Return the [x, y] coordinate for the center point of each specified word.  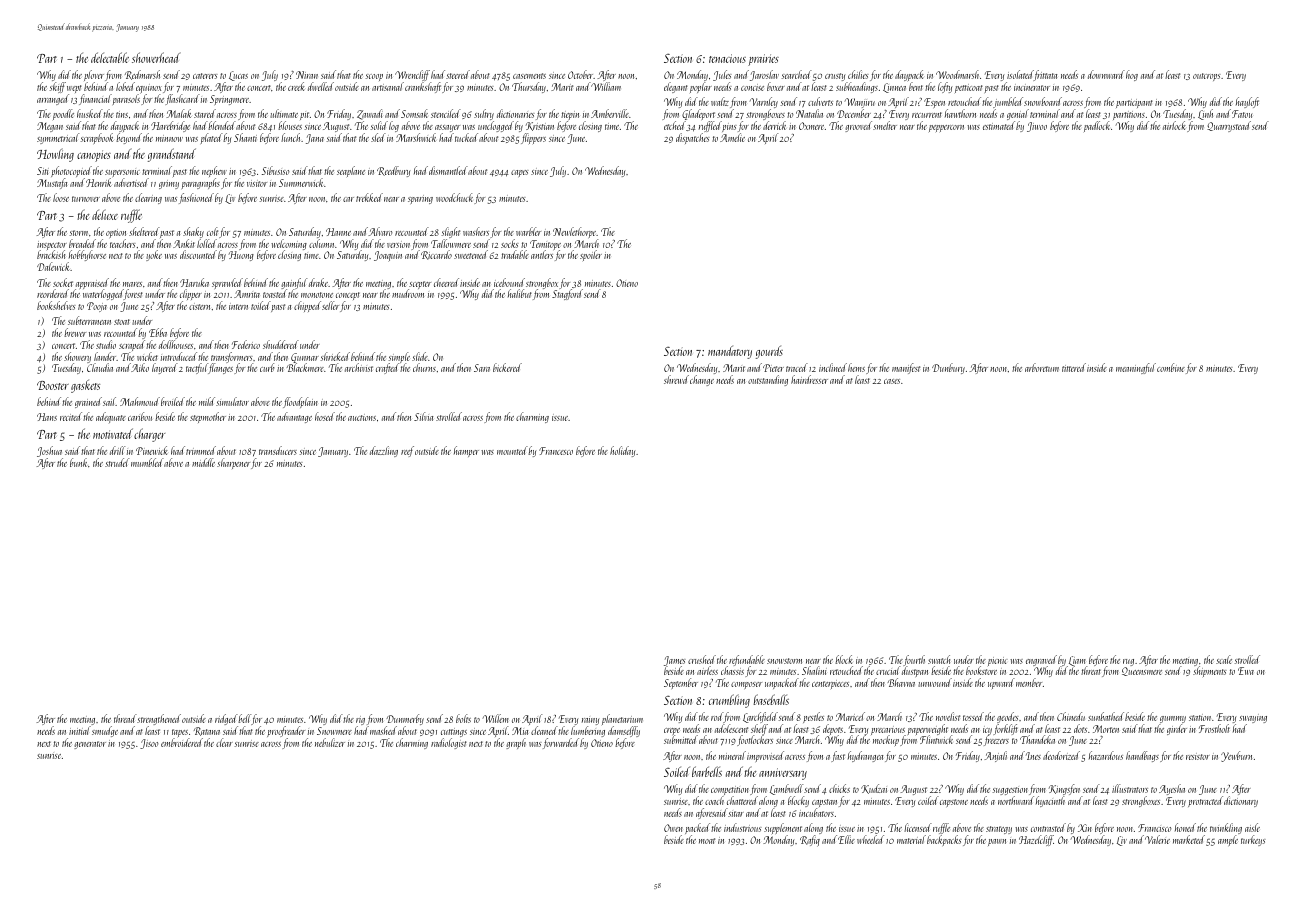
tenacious [727, 58]
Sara [482, 368]
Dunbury [948, 368]
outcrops [1207, 77]
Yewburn [1236, 756]
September [681, 683]
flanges [220, 369]
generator [90, 745]
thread [125, 718]
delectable [110, 57]
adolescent [731, 728]
